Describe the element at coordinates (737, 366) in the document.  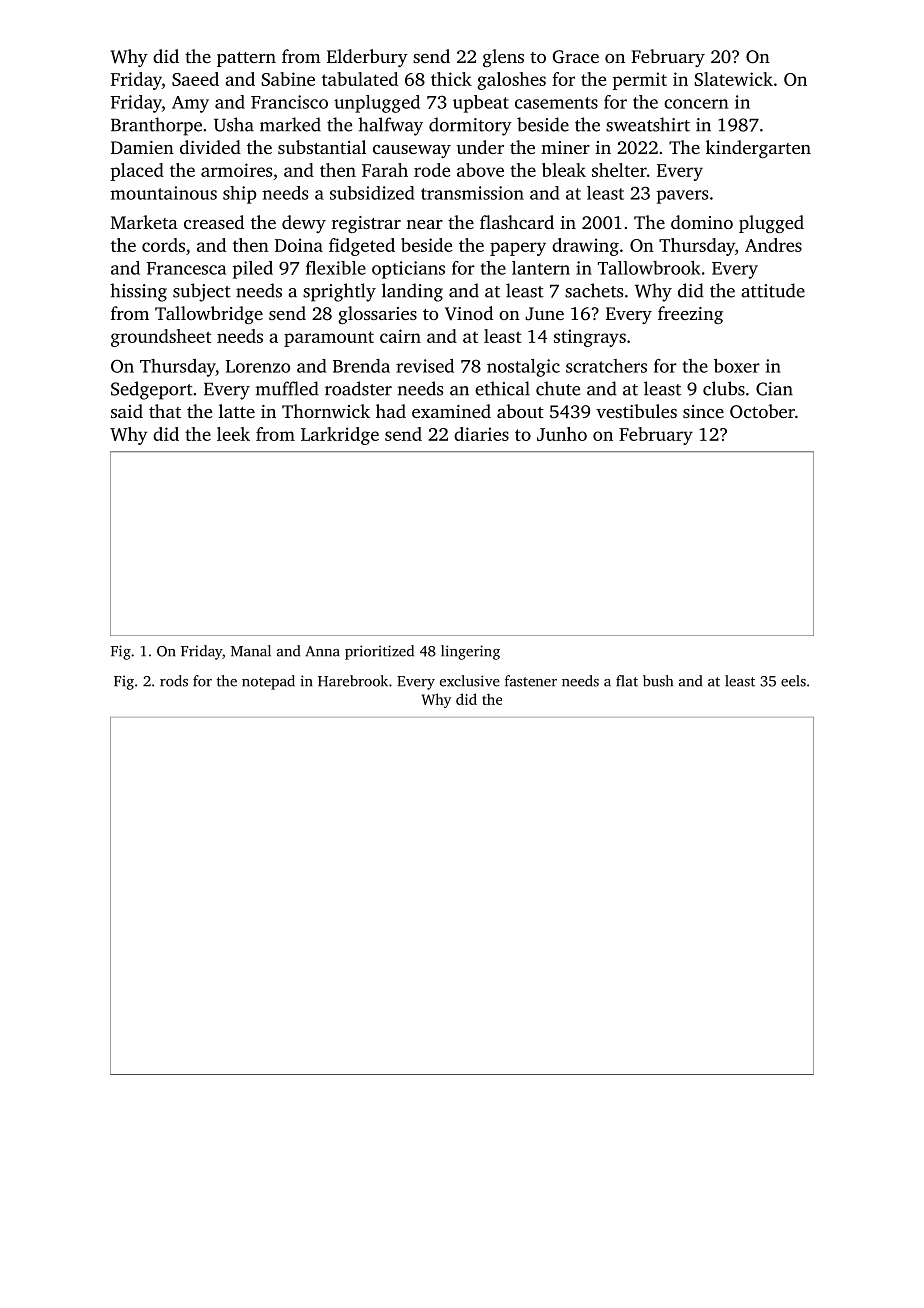
I see `boxer` at that location.
